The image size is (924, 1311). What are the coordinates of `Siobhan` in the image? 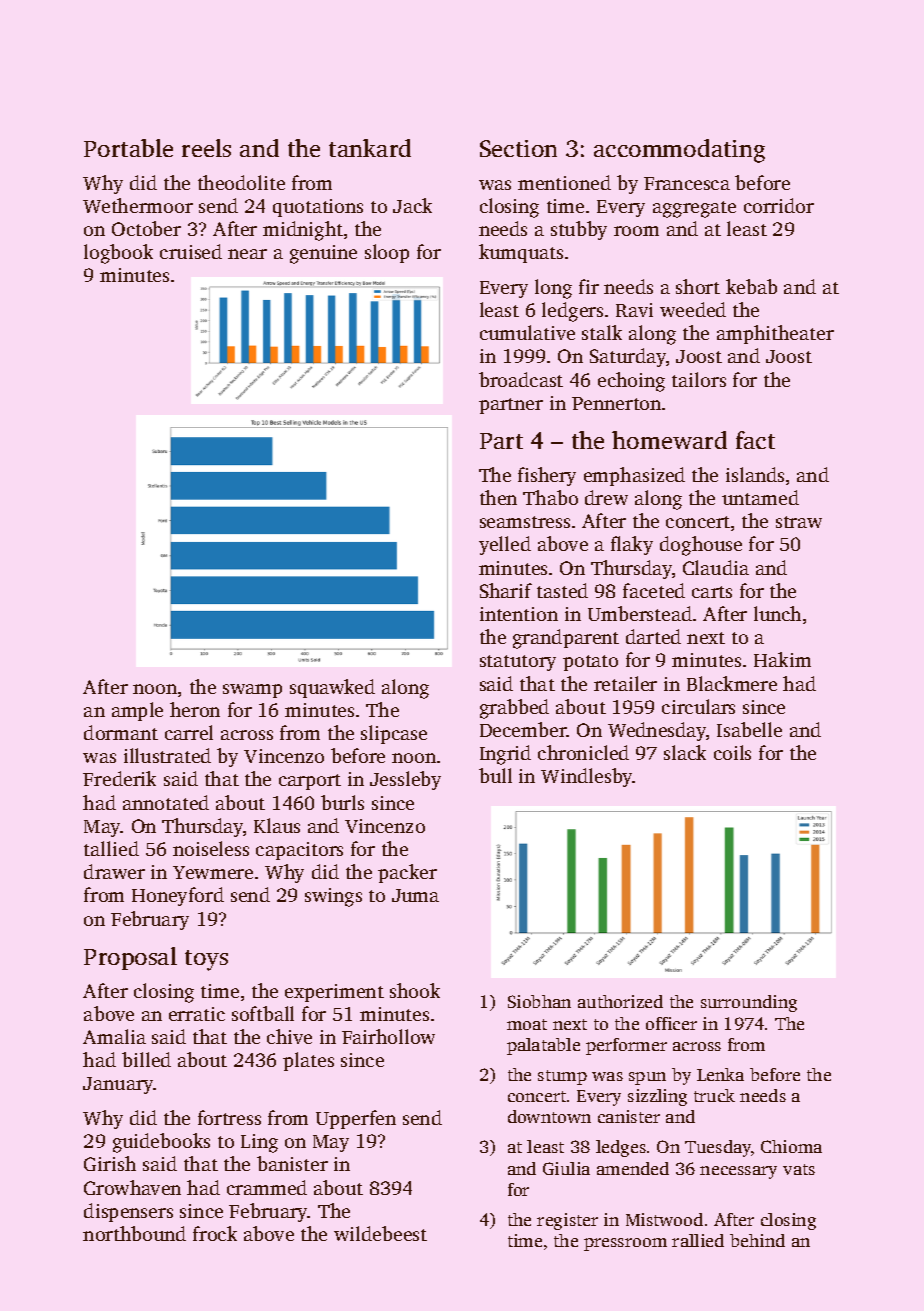 It's located at (539, 1001).
